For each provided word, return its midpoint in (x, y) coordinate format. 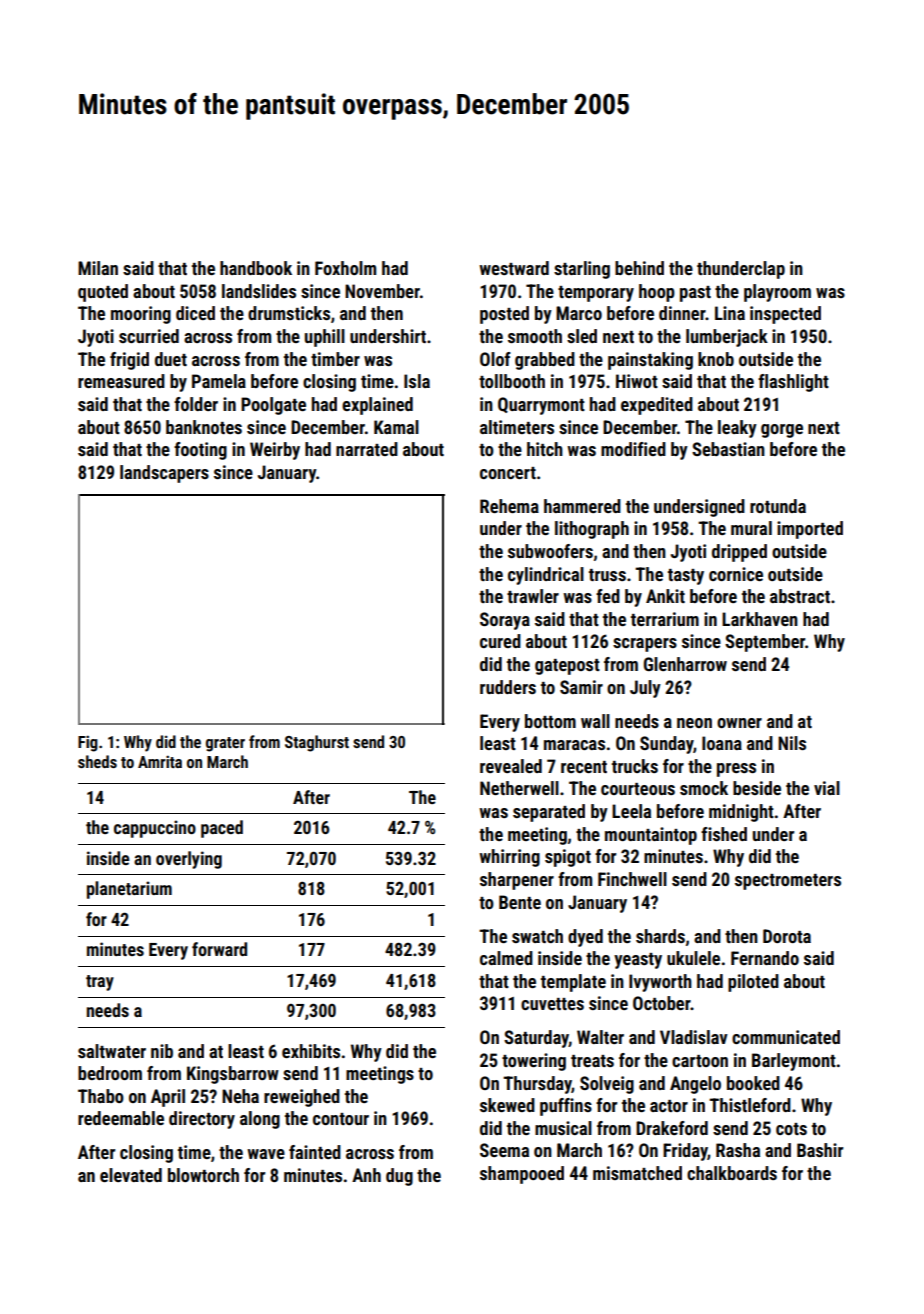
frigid (129, 361)
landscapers (164, 474)
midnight (741, 813)
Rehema (509, 506)
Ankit (665, 596)
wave (266, 1154)
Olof (495, 359)
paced (222, 829)
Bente (520, 902)
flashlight (793, 383)
